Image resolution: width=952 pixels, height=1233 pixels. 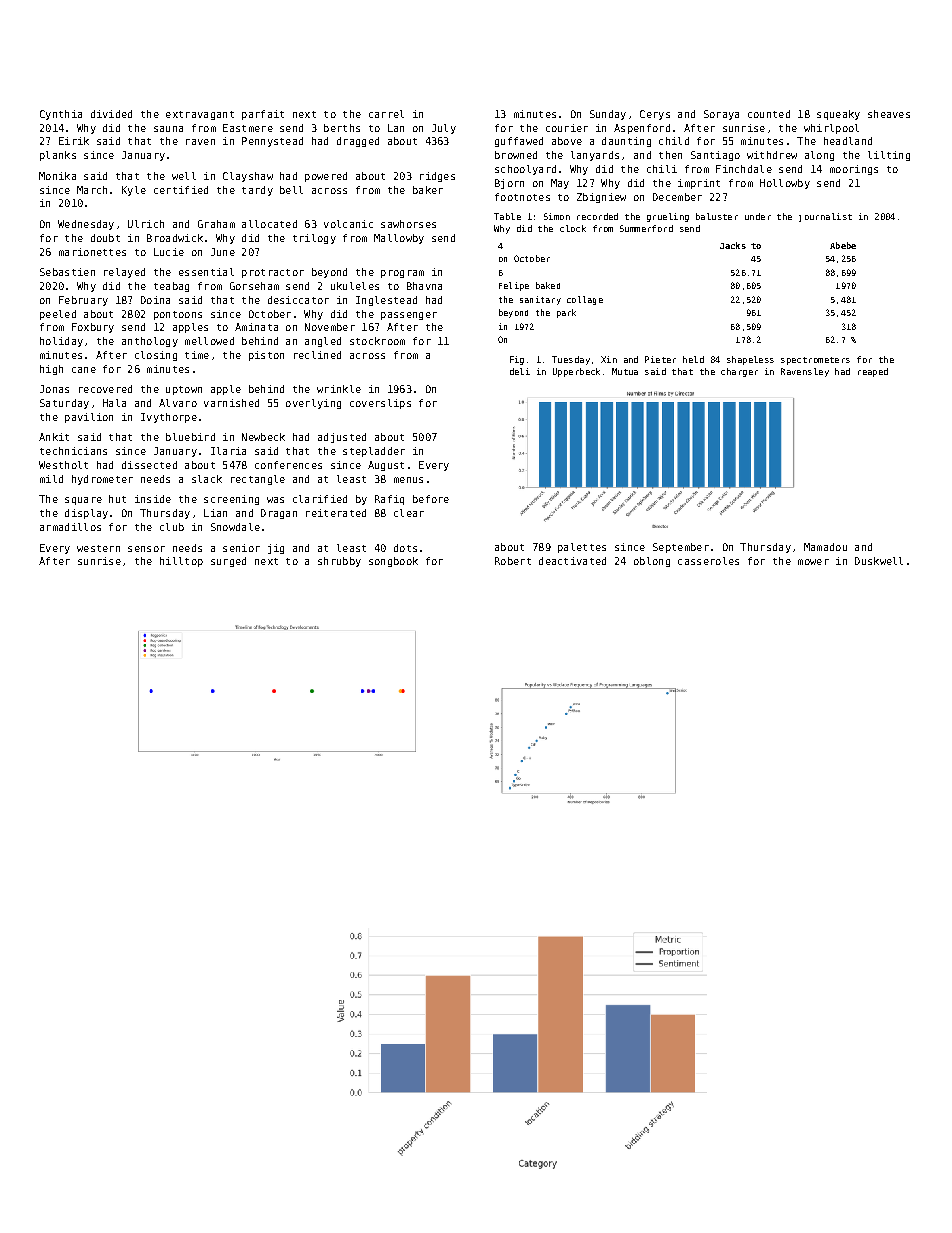 What do you see at coordinates (146, 549) in the image?
I see `sensor` at bounding box center [146, 549].
